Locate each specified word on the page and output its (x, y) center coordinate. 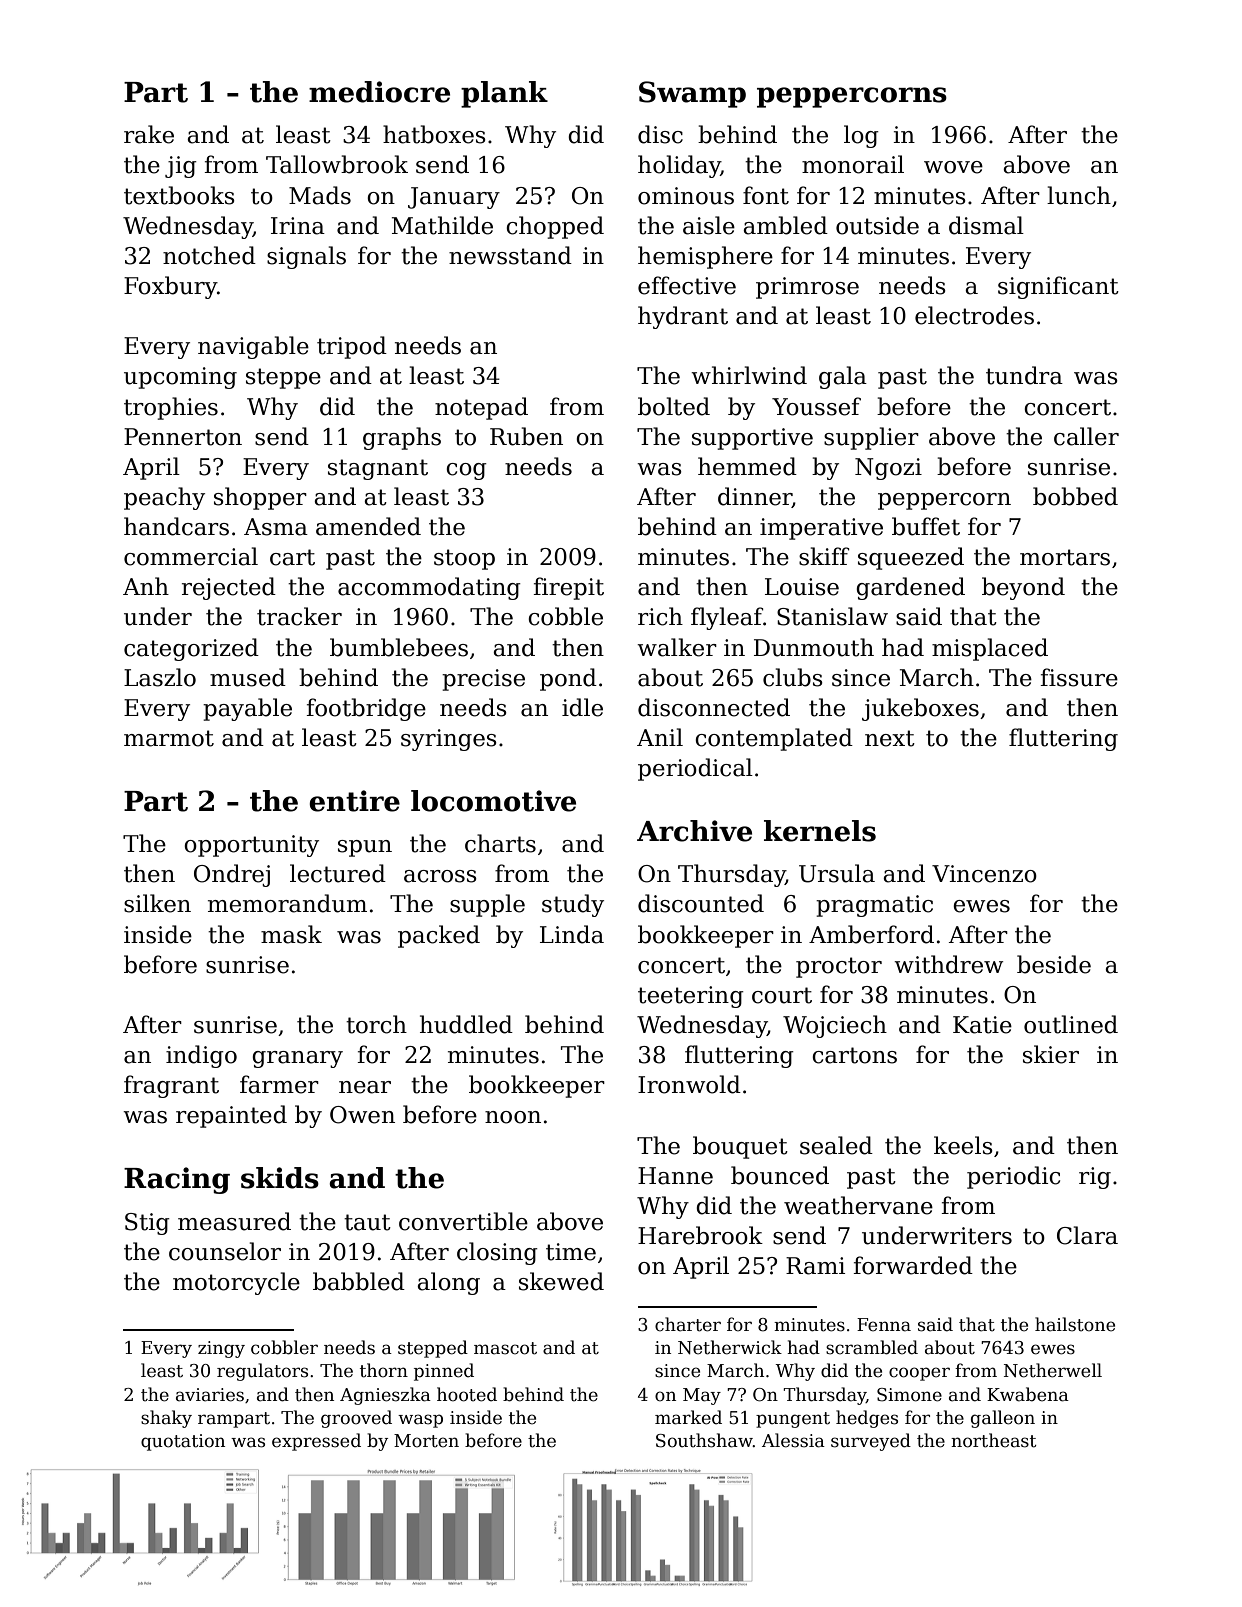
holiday (679, 166)
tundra (1024, 375)
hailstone (1075, 1324)
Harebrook (700, 1235)
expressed (316, 1442)
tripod (352, 347)
